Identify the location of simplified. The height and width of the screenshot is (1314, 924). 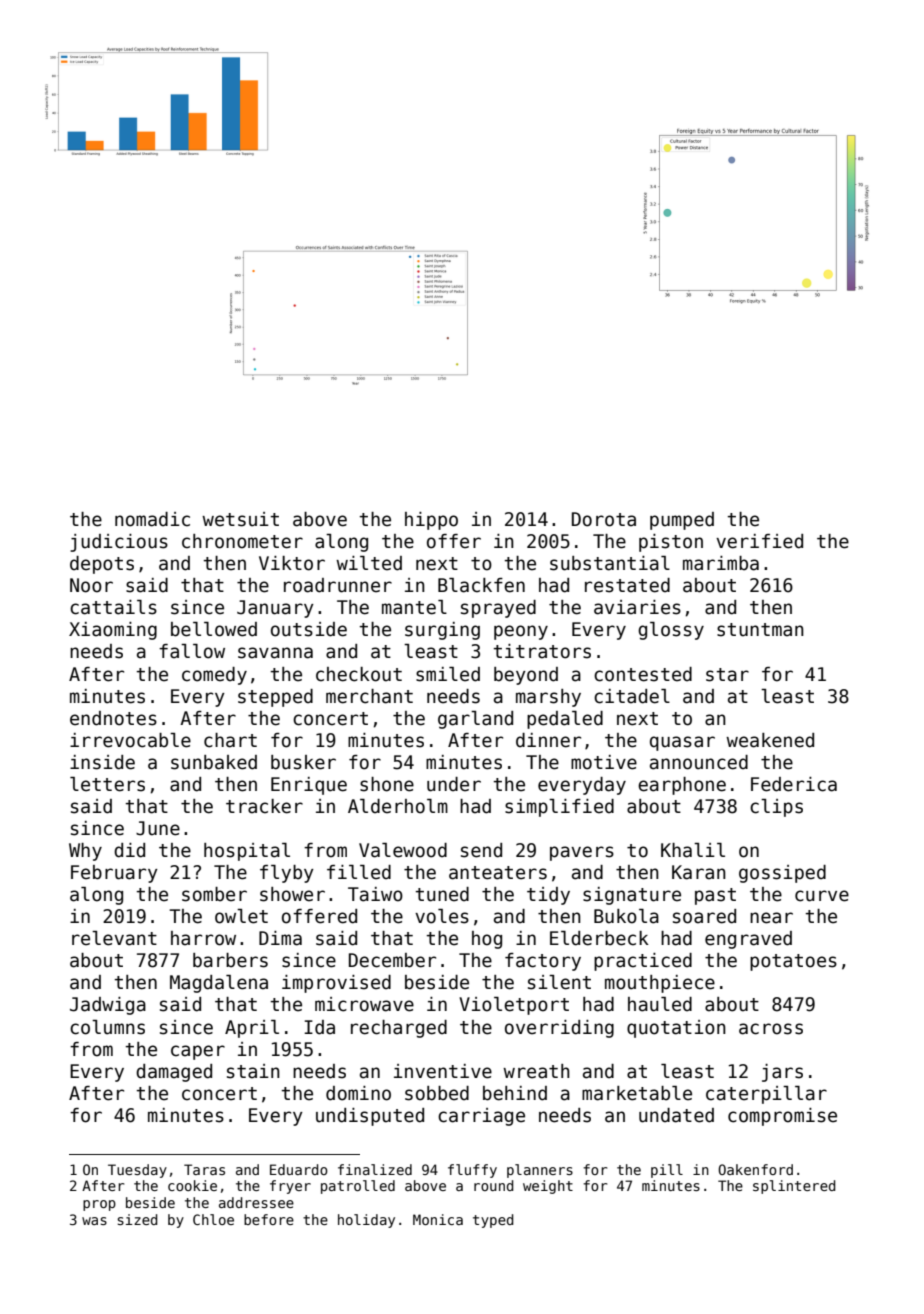
(559, 808).
